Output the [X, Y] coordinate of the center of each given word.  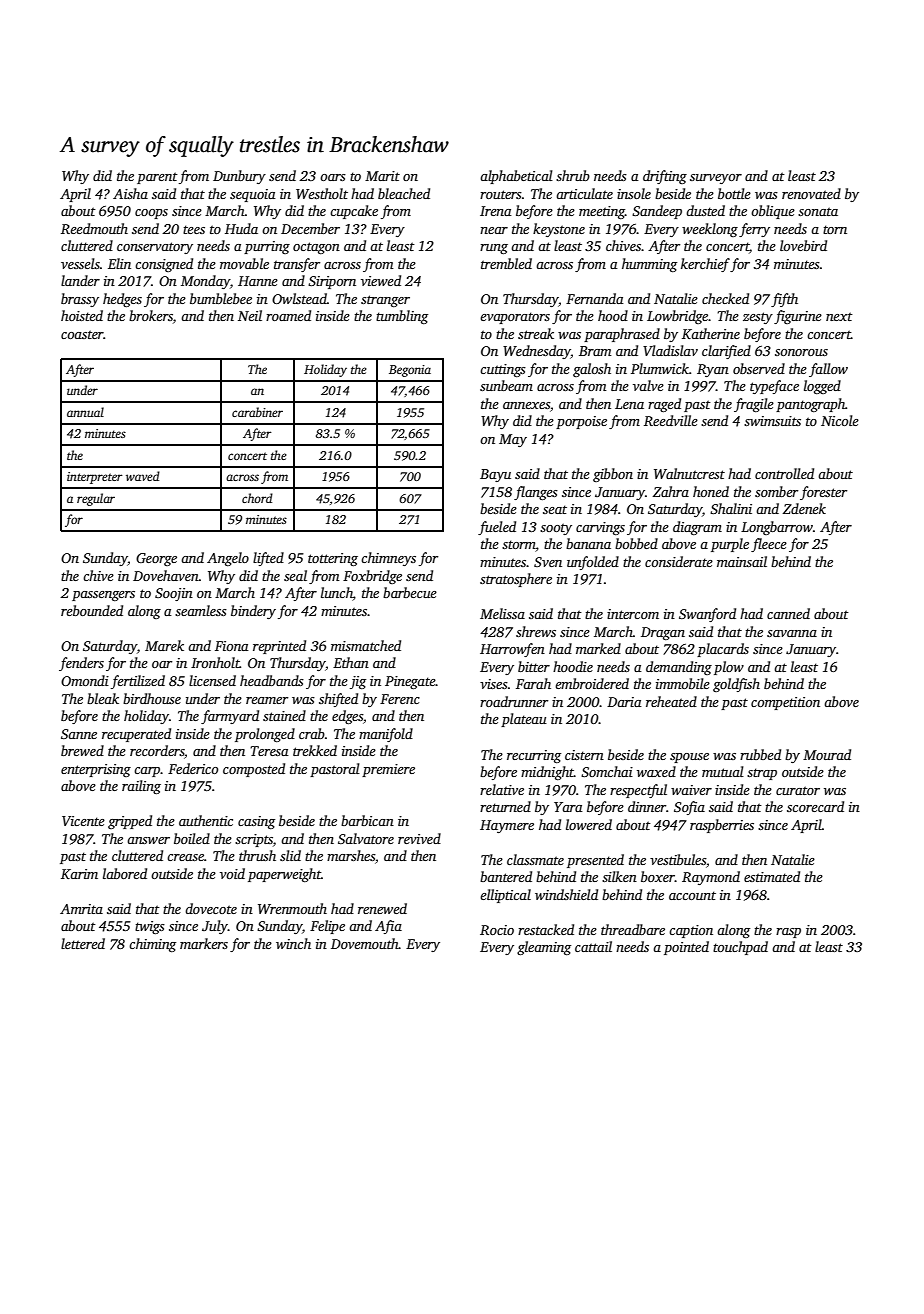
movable [244, 263]
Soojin [174, 594]
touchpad [740, 948]
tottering [333, 559]
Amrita [81, 909]
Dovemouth [365, 943]
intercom [633, 614]
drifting [665, 177]
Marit [382, 176]
